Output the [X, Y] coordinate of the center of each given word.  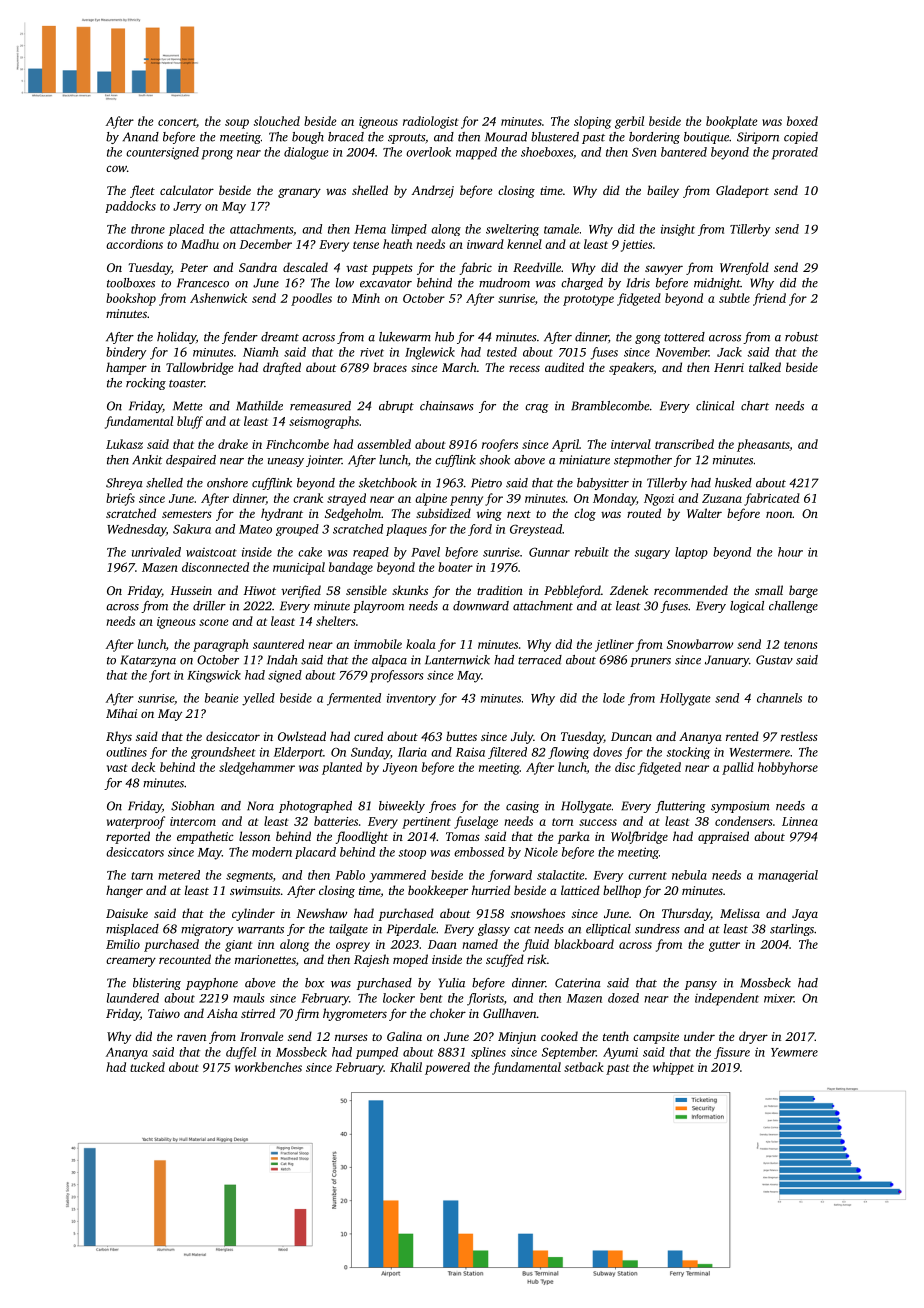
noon [779, 514]
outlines [126, 752]
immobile [378, 644]
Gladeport [742, 191]
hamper [126, 368]
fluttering [680, 807]
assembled [384, 444]
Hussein [191, 590]
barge [803, 591]
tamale [561, 229]
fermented [354, 699]
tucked [147, 1067]
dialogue [306, 153]
